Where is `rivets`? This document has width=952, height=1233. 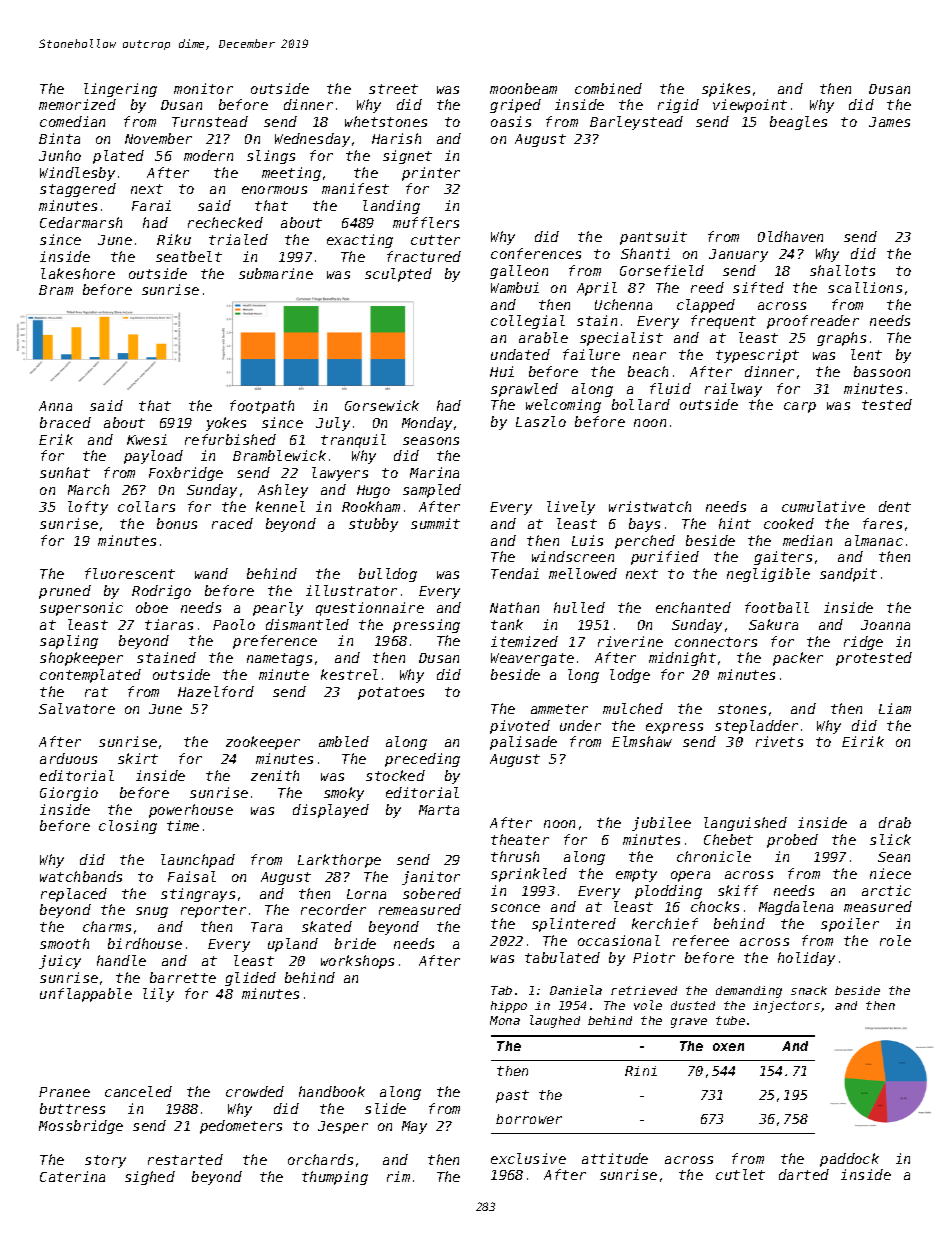 rivets is located at coordinates (779, 741).
